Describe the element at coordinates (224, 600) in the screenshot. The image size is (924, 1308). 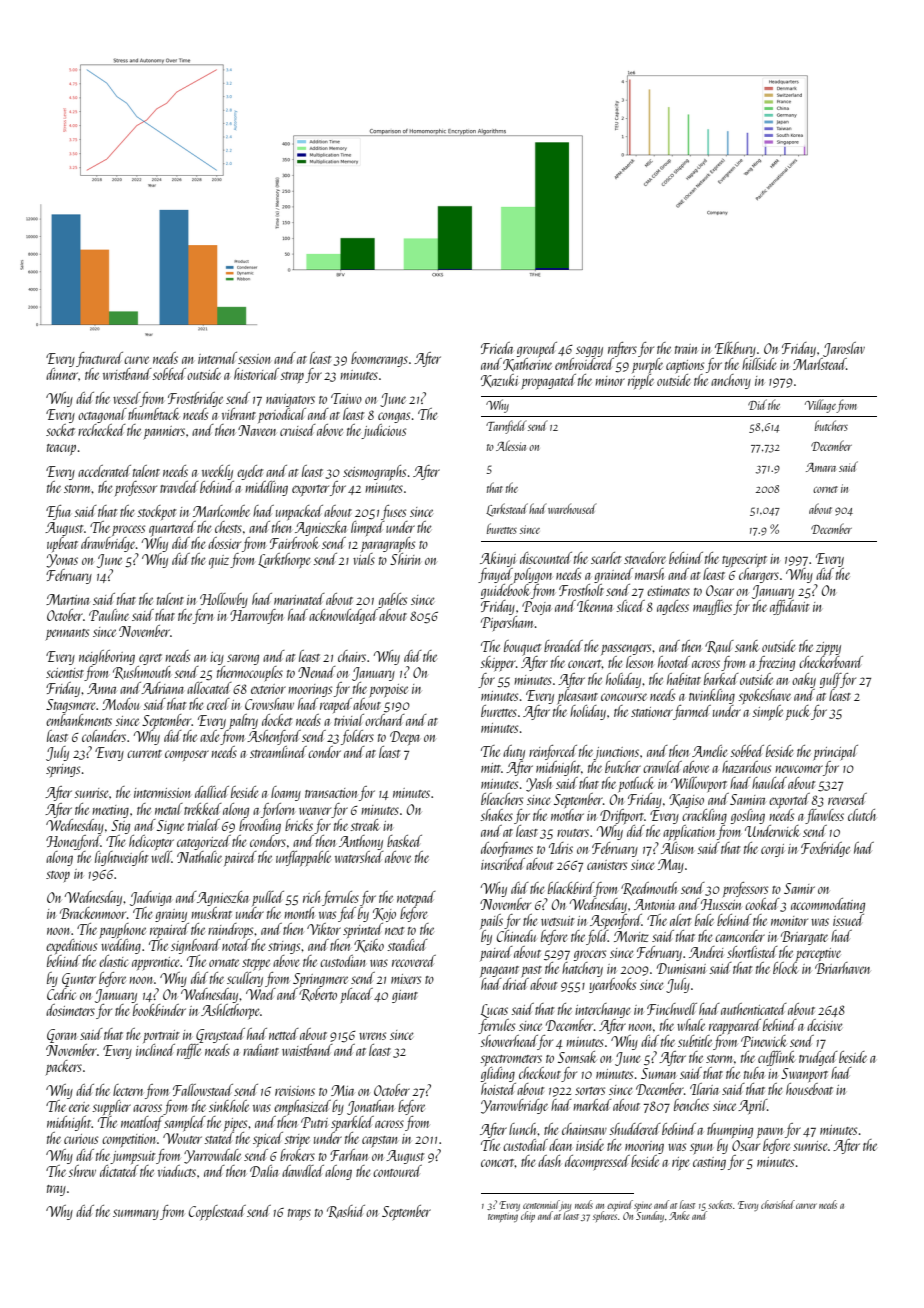
I see `Hollowby` at that location.
